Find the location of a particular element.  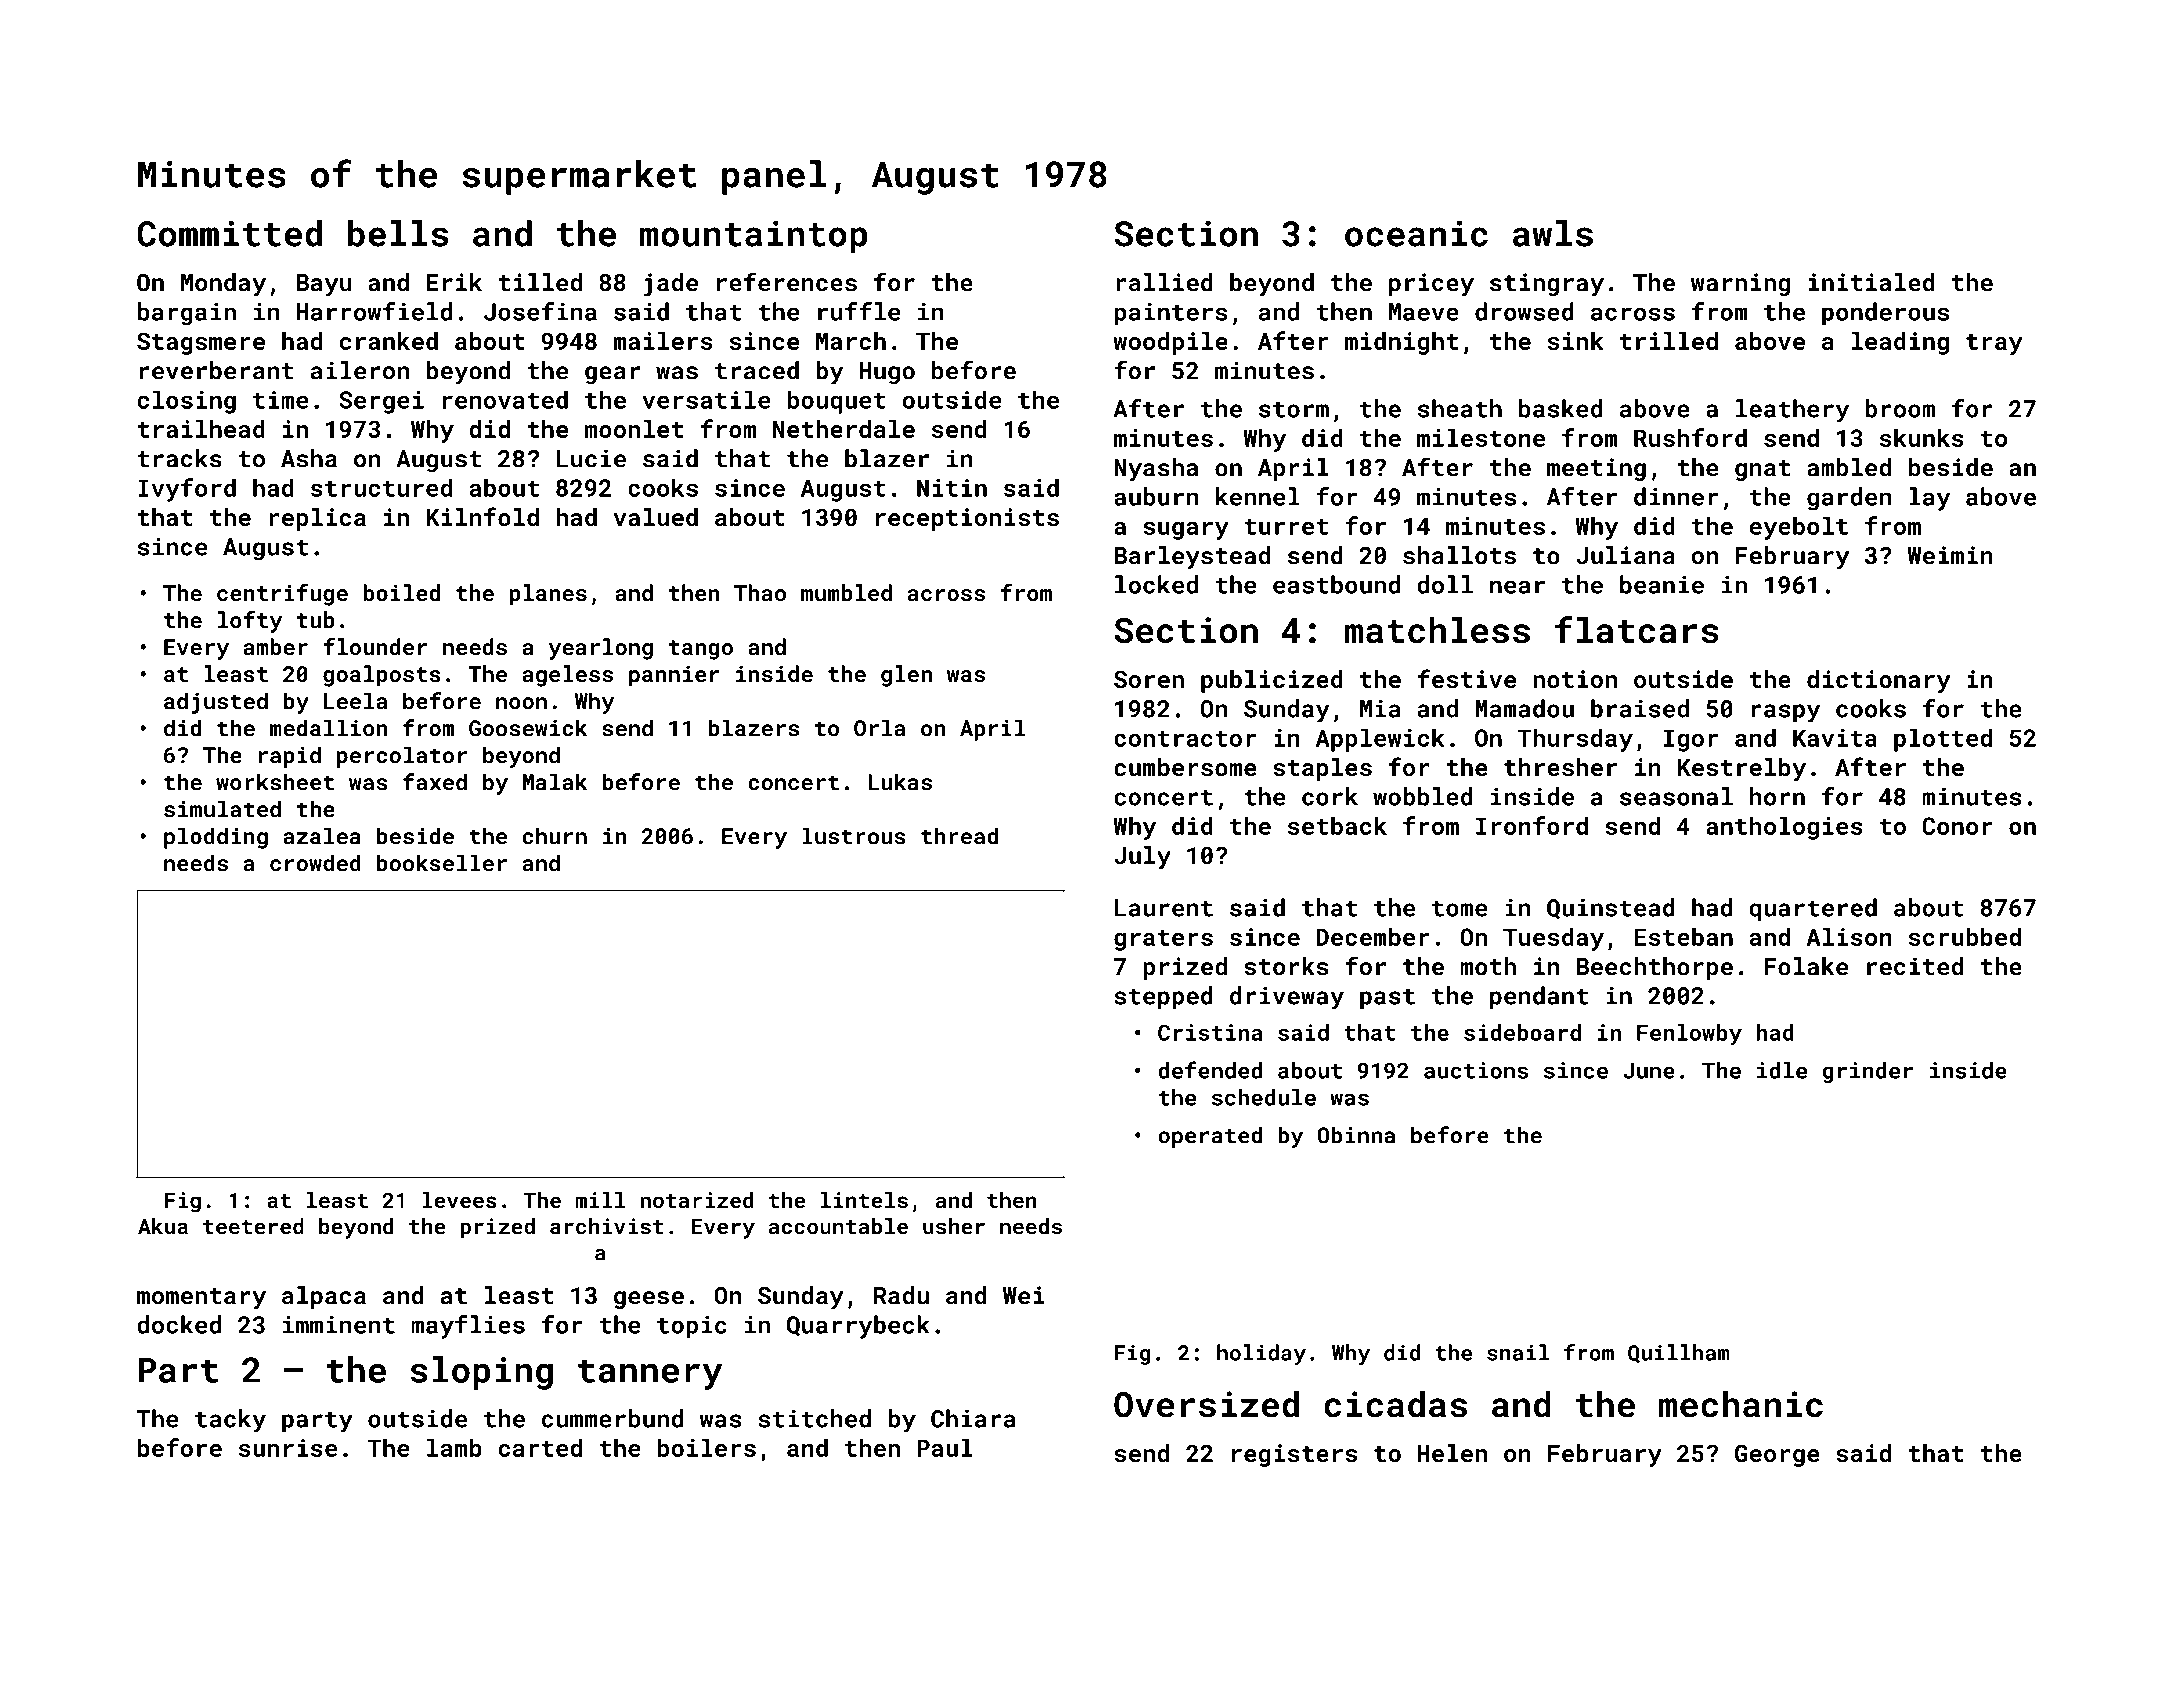

Paul is located at coordinates (945, 1447).
